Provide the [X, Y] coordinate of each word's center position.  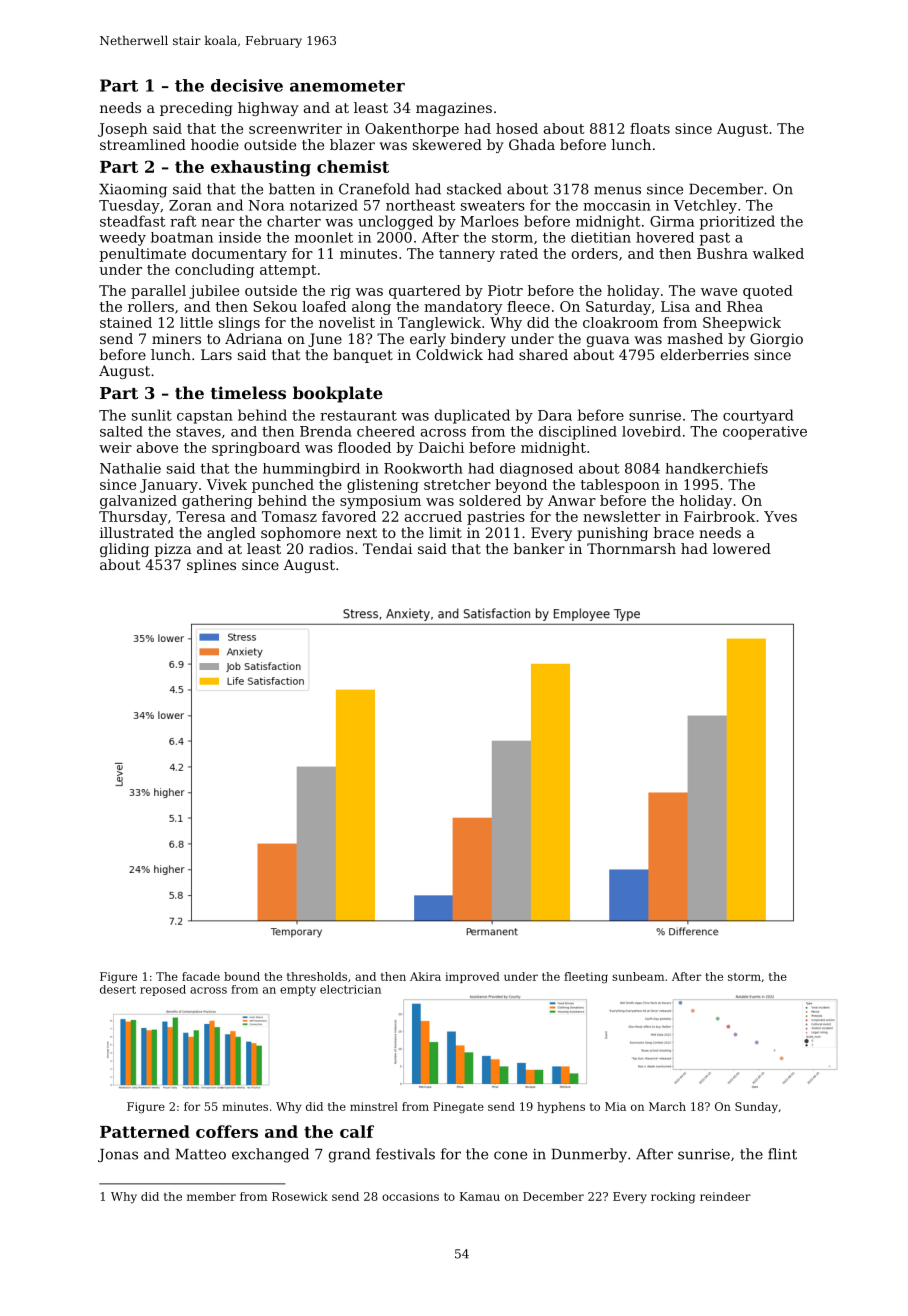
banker [539, 548]
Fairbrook [719, 516]
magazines [454, 109]
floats [650, 128]
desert [118, 989]
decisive [247, 85]
